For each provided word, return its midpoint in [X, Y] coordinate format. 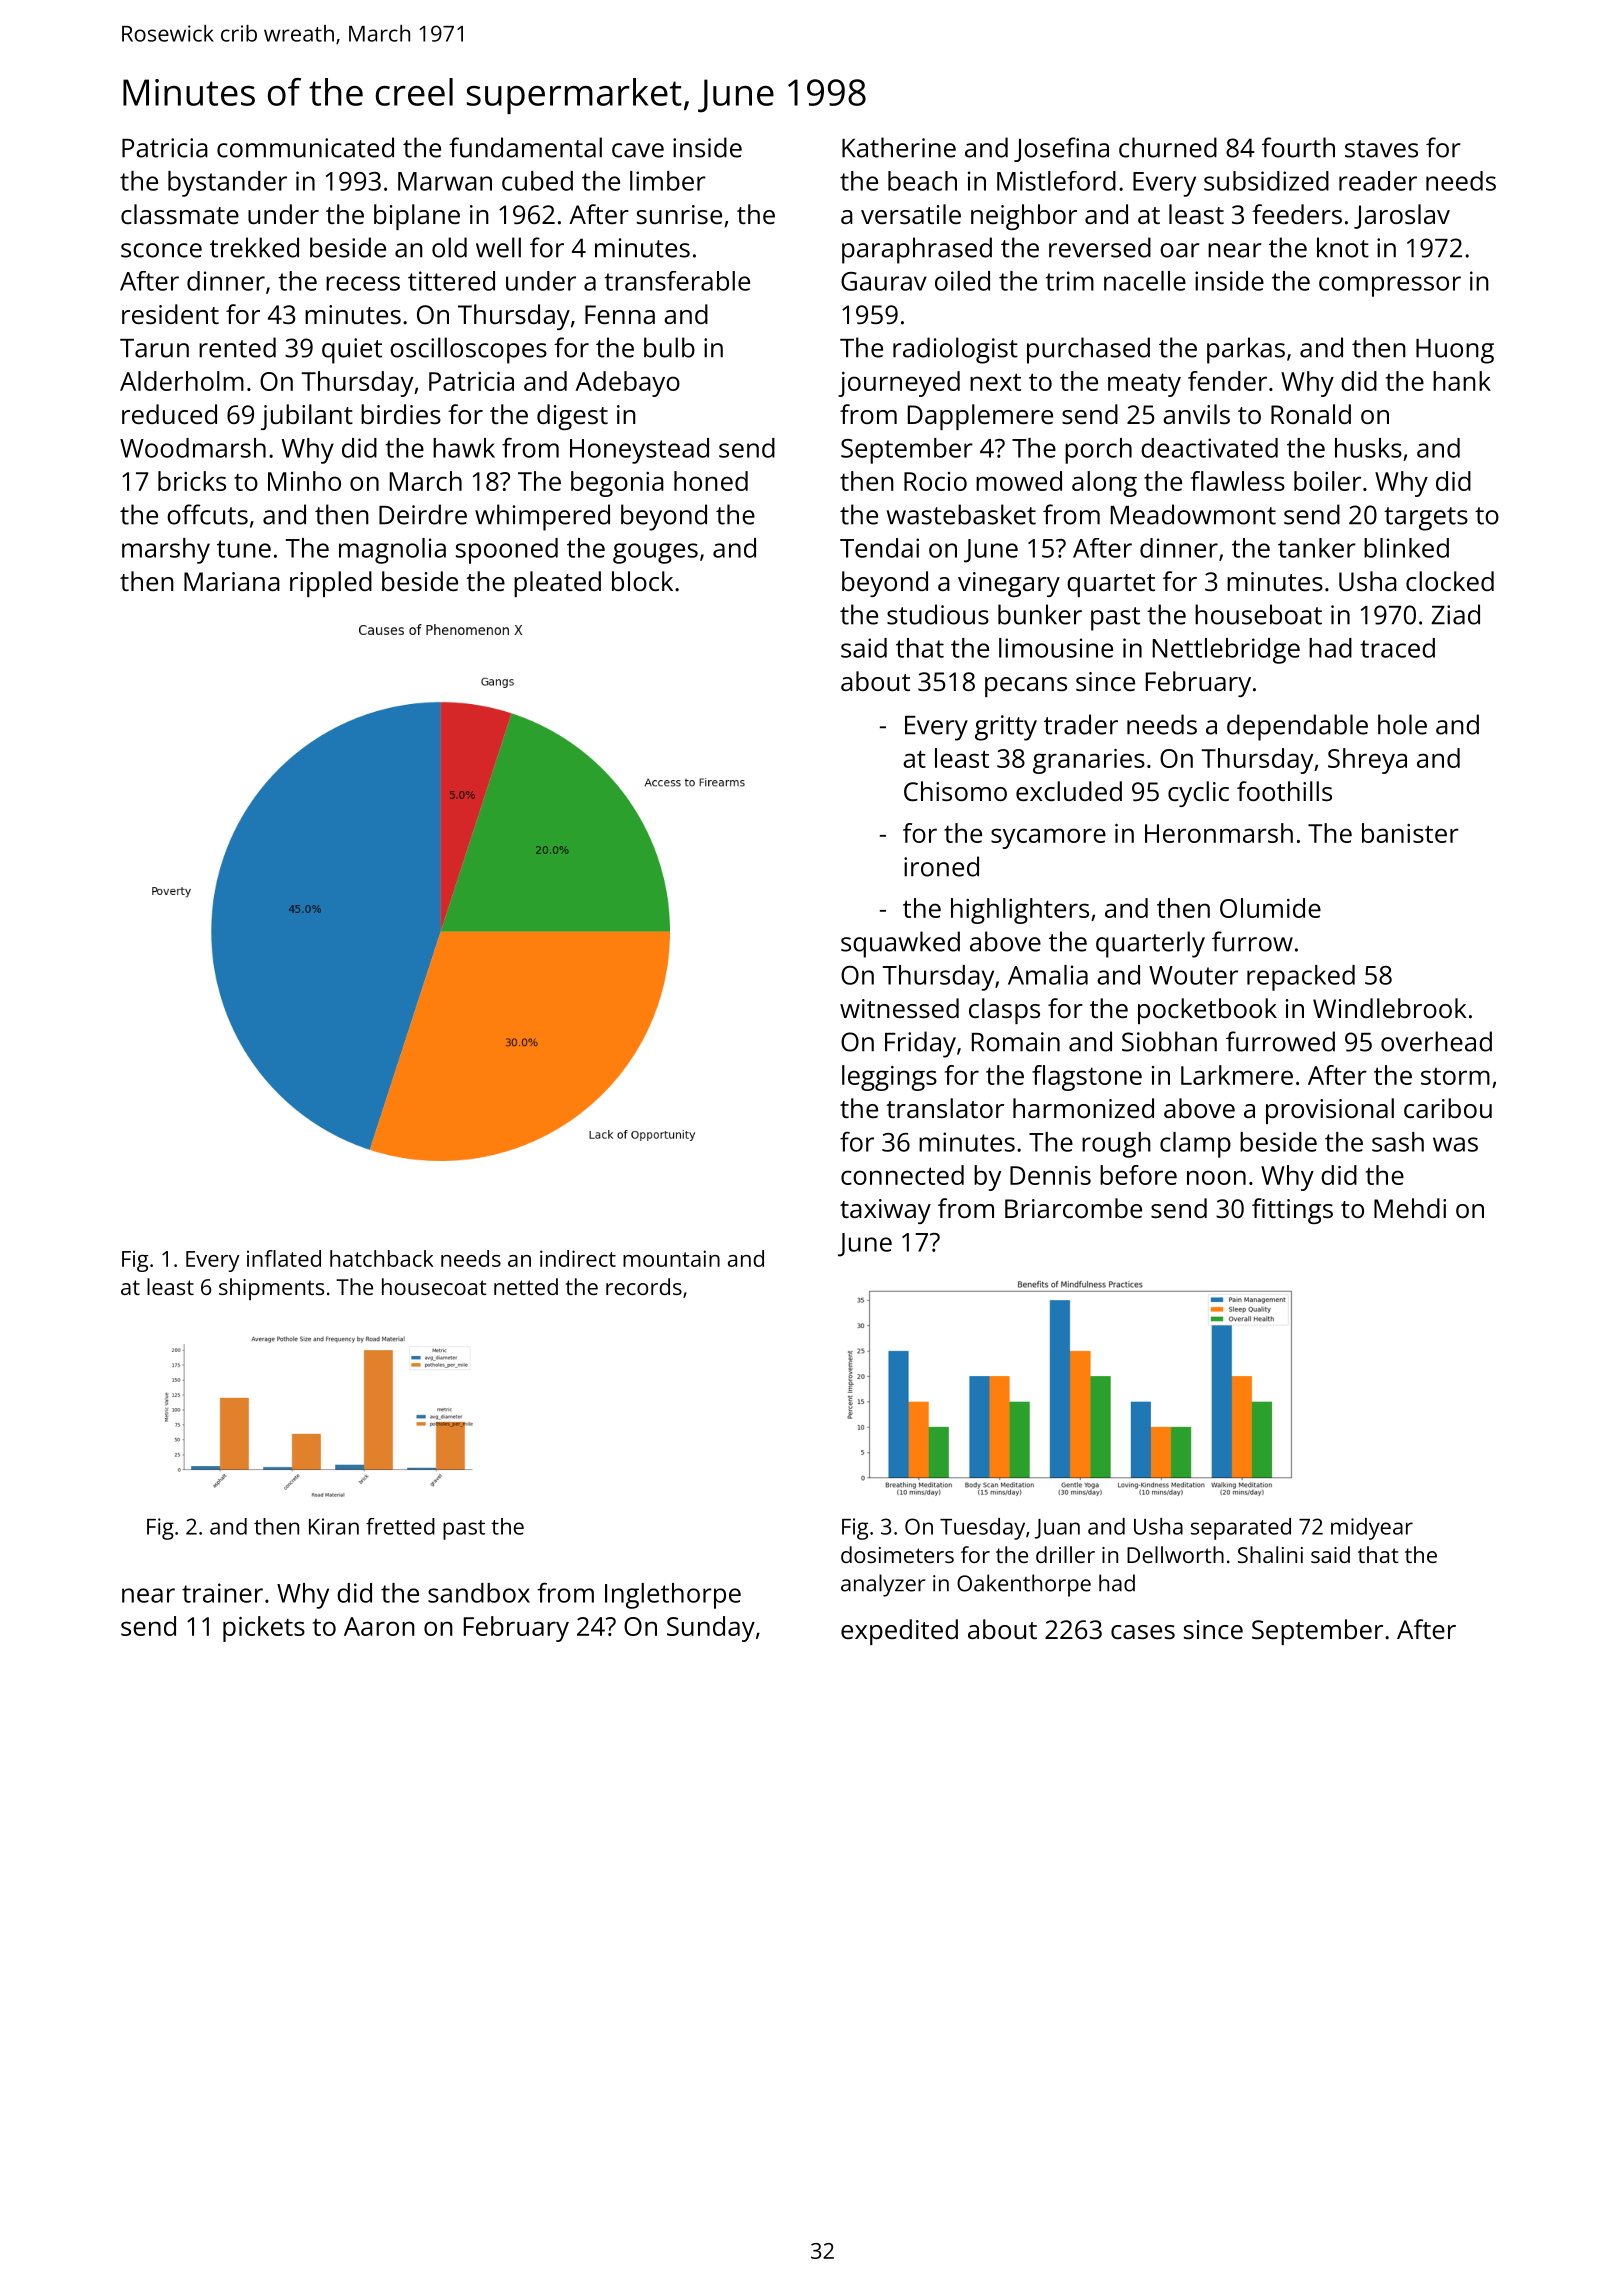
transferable [677, 281]
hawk [464, 448]
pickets [264, 1629]
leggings [889, 1078]
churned [1168, 147]
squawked [900, 944]
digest [572, 417]
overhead [1436, 1041]
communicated [305, 147]
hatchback [382, 1258]
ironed [941, 866]
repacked [1301, 978]
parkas [1246, 350]
